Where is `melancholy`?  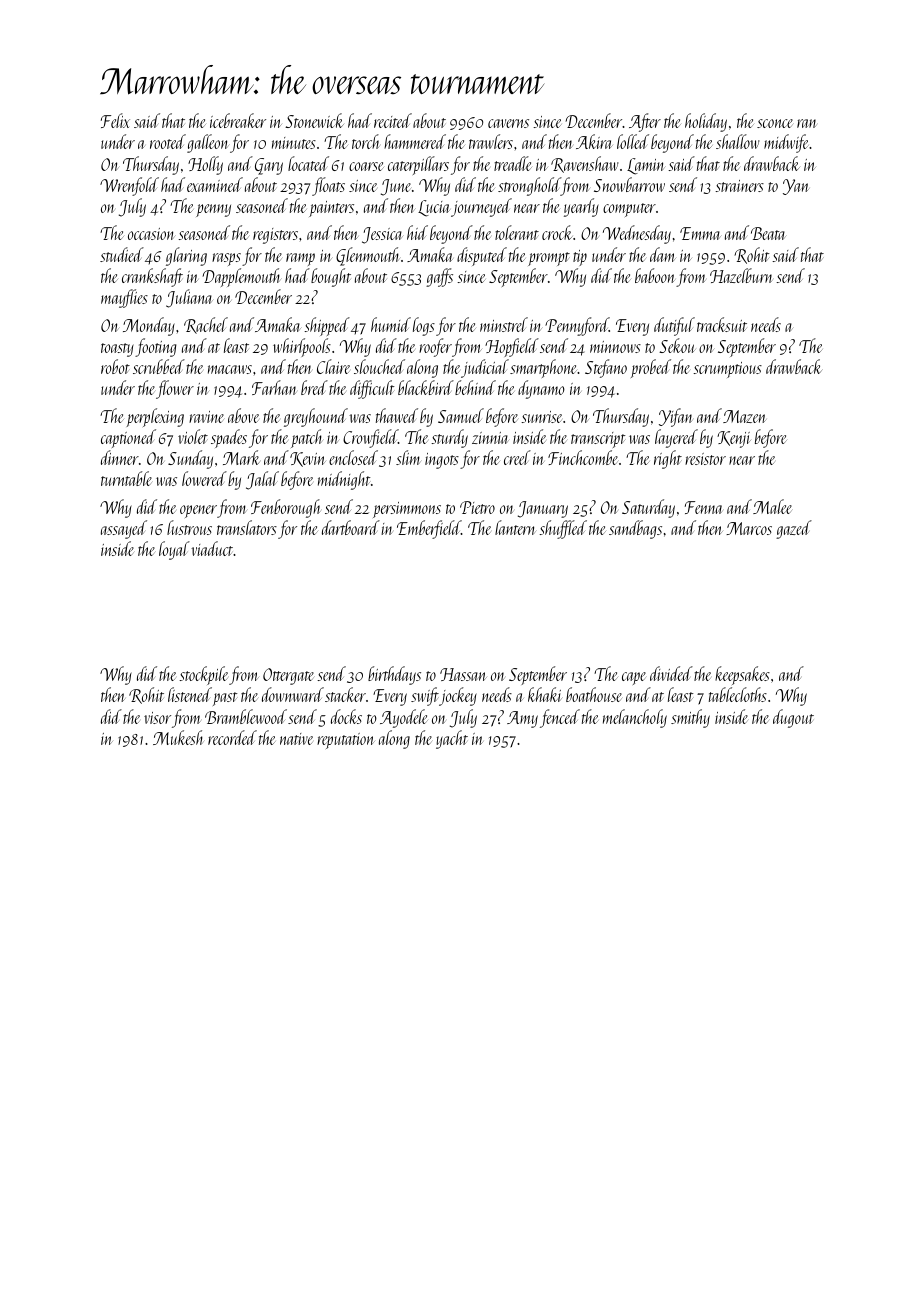 melancholy is located at coordinates (635, 718).
